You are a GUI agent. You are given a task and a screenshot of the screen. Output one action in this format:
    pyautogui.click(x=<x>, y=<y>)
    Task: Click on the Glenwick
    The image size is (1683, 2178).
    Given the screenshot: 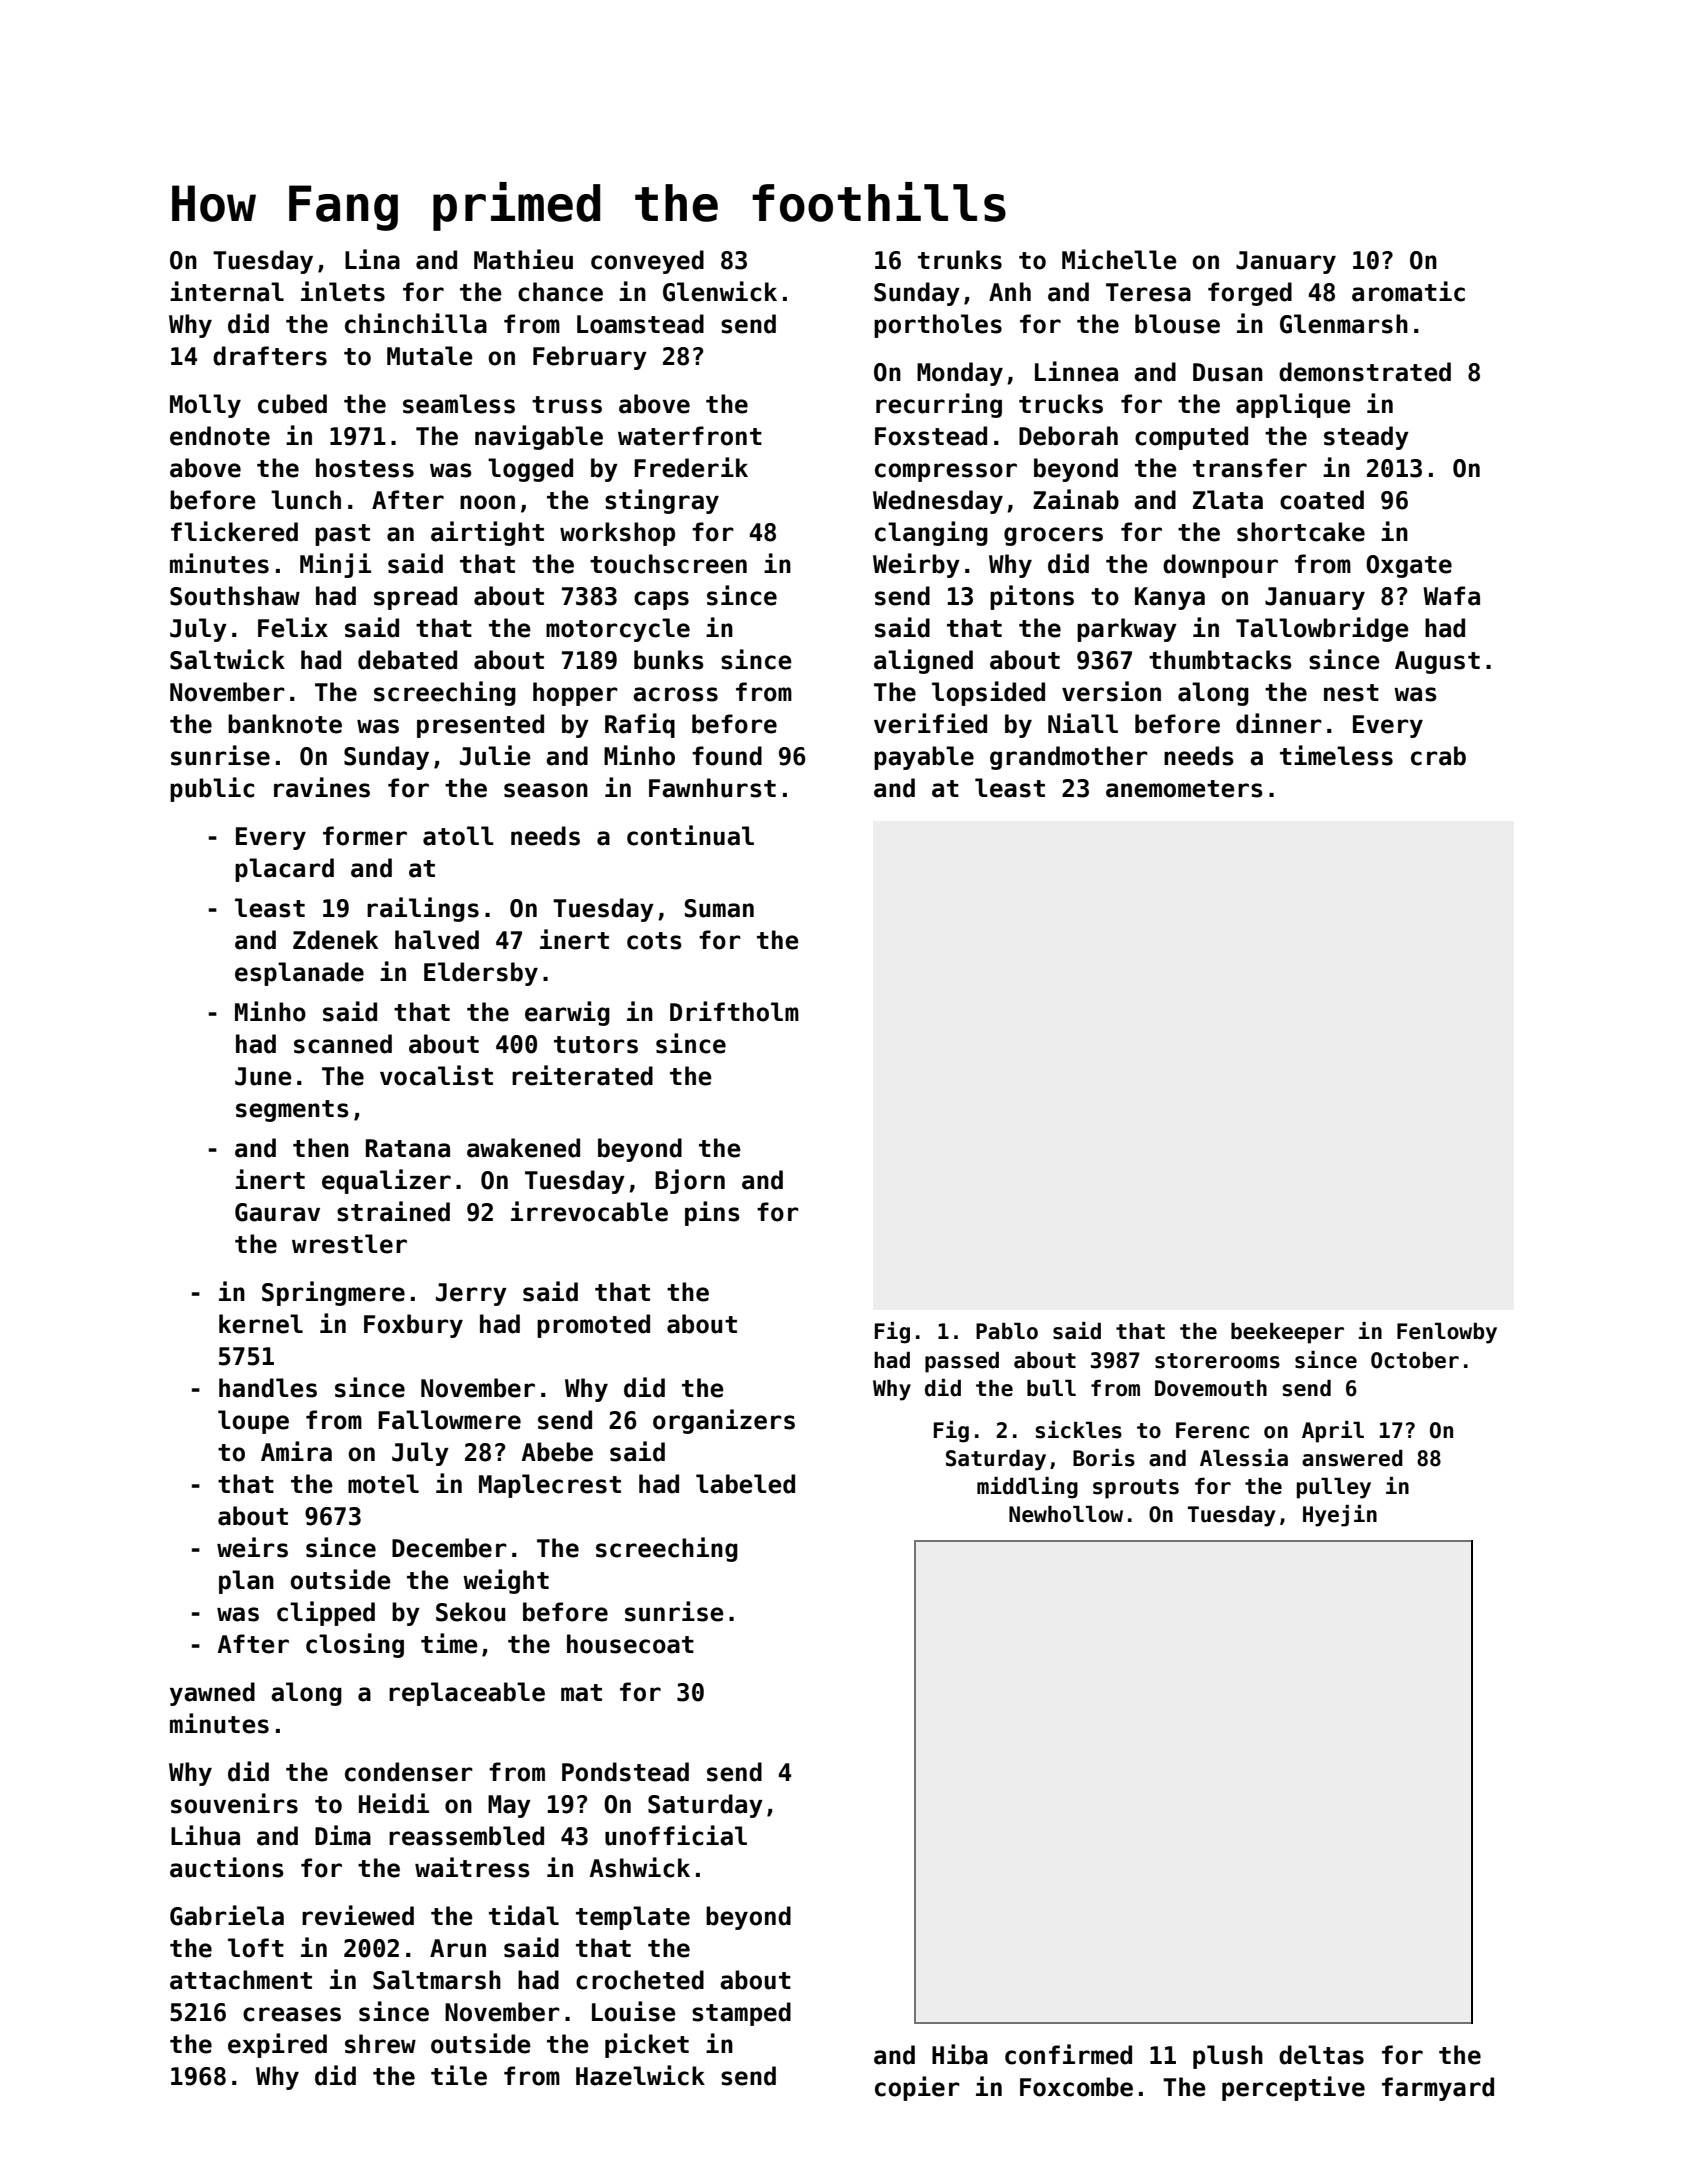 What is the action you would take?
    pyautogui.click(x=720, y=291)
